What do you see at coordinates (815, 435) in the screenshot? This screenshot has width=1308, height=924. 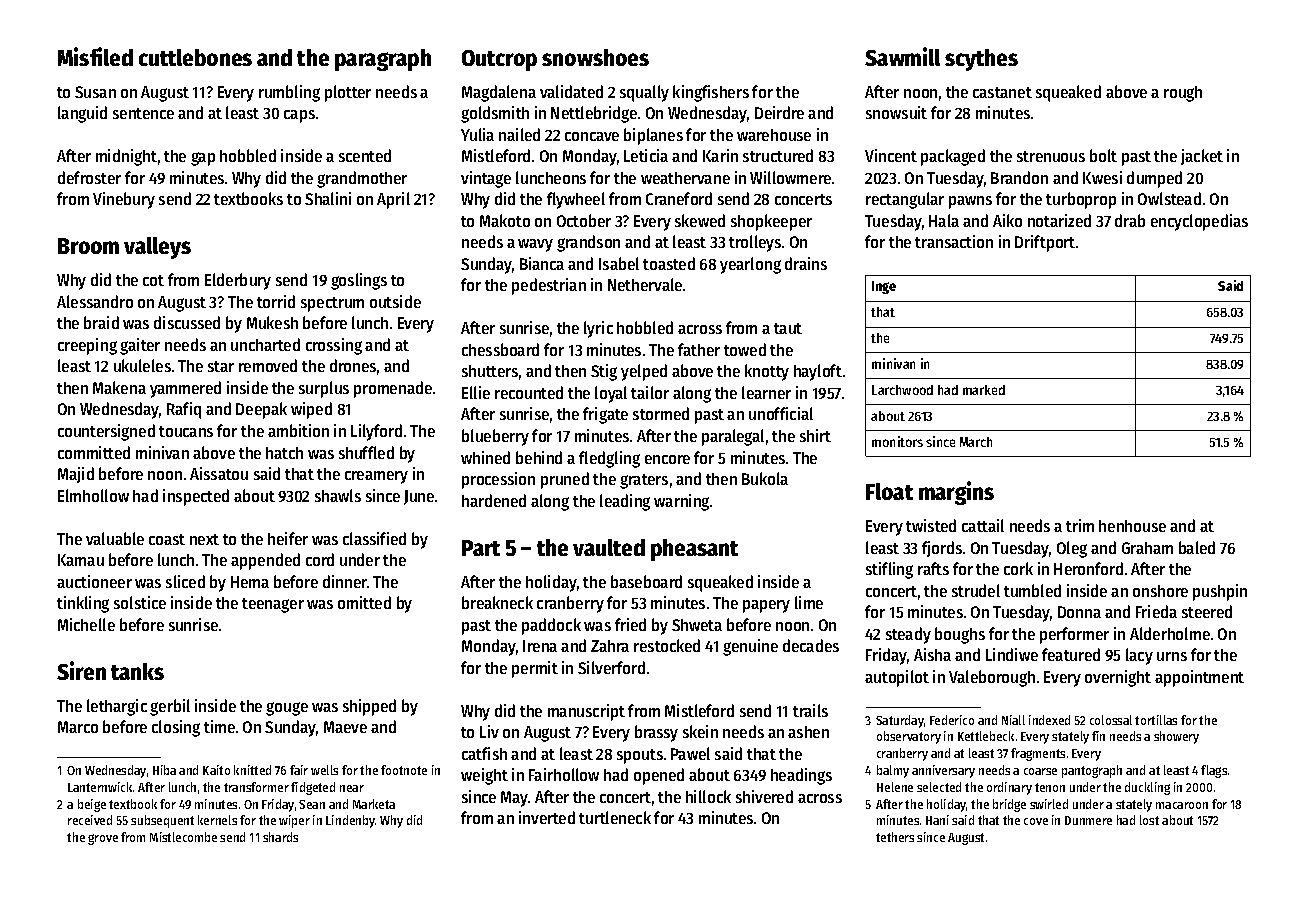 I see `shirt` at bounding box center [815, 435].
